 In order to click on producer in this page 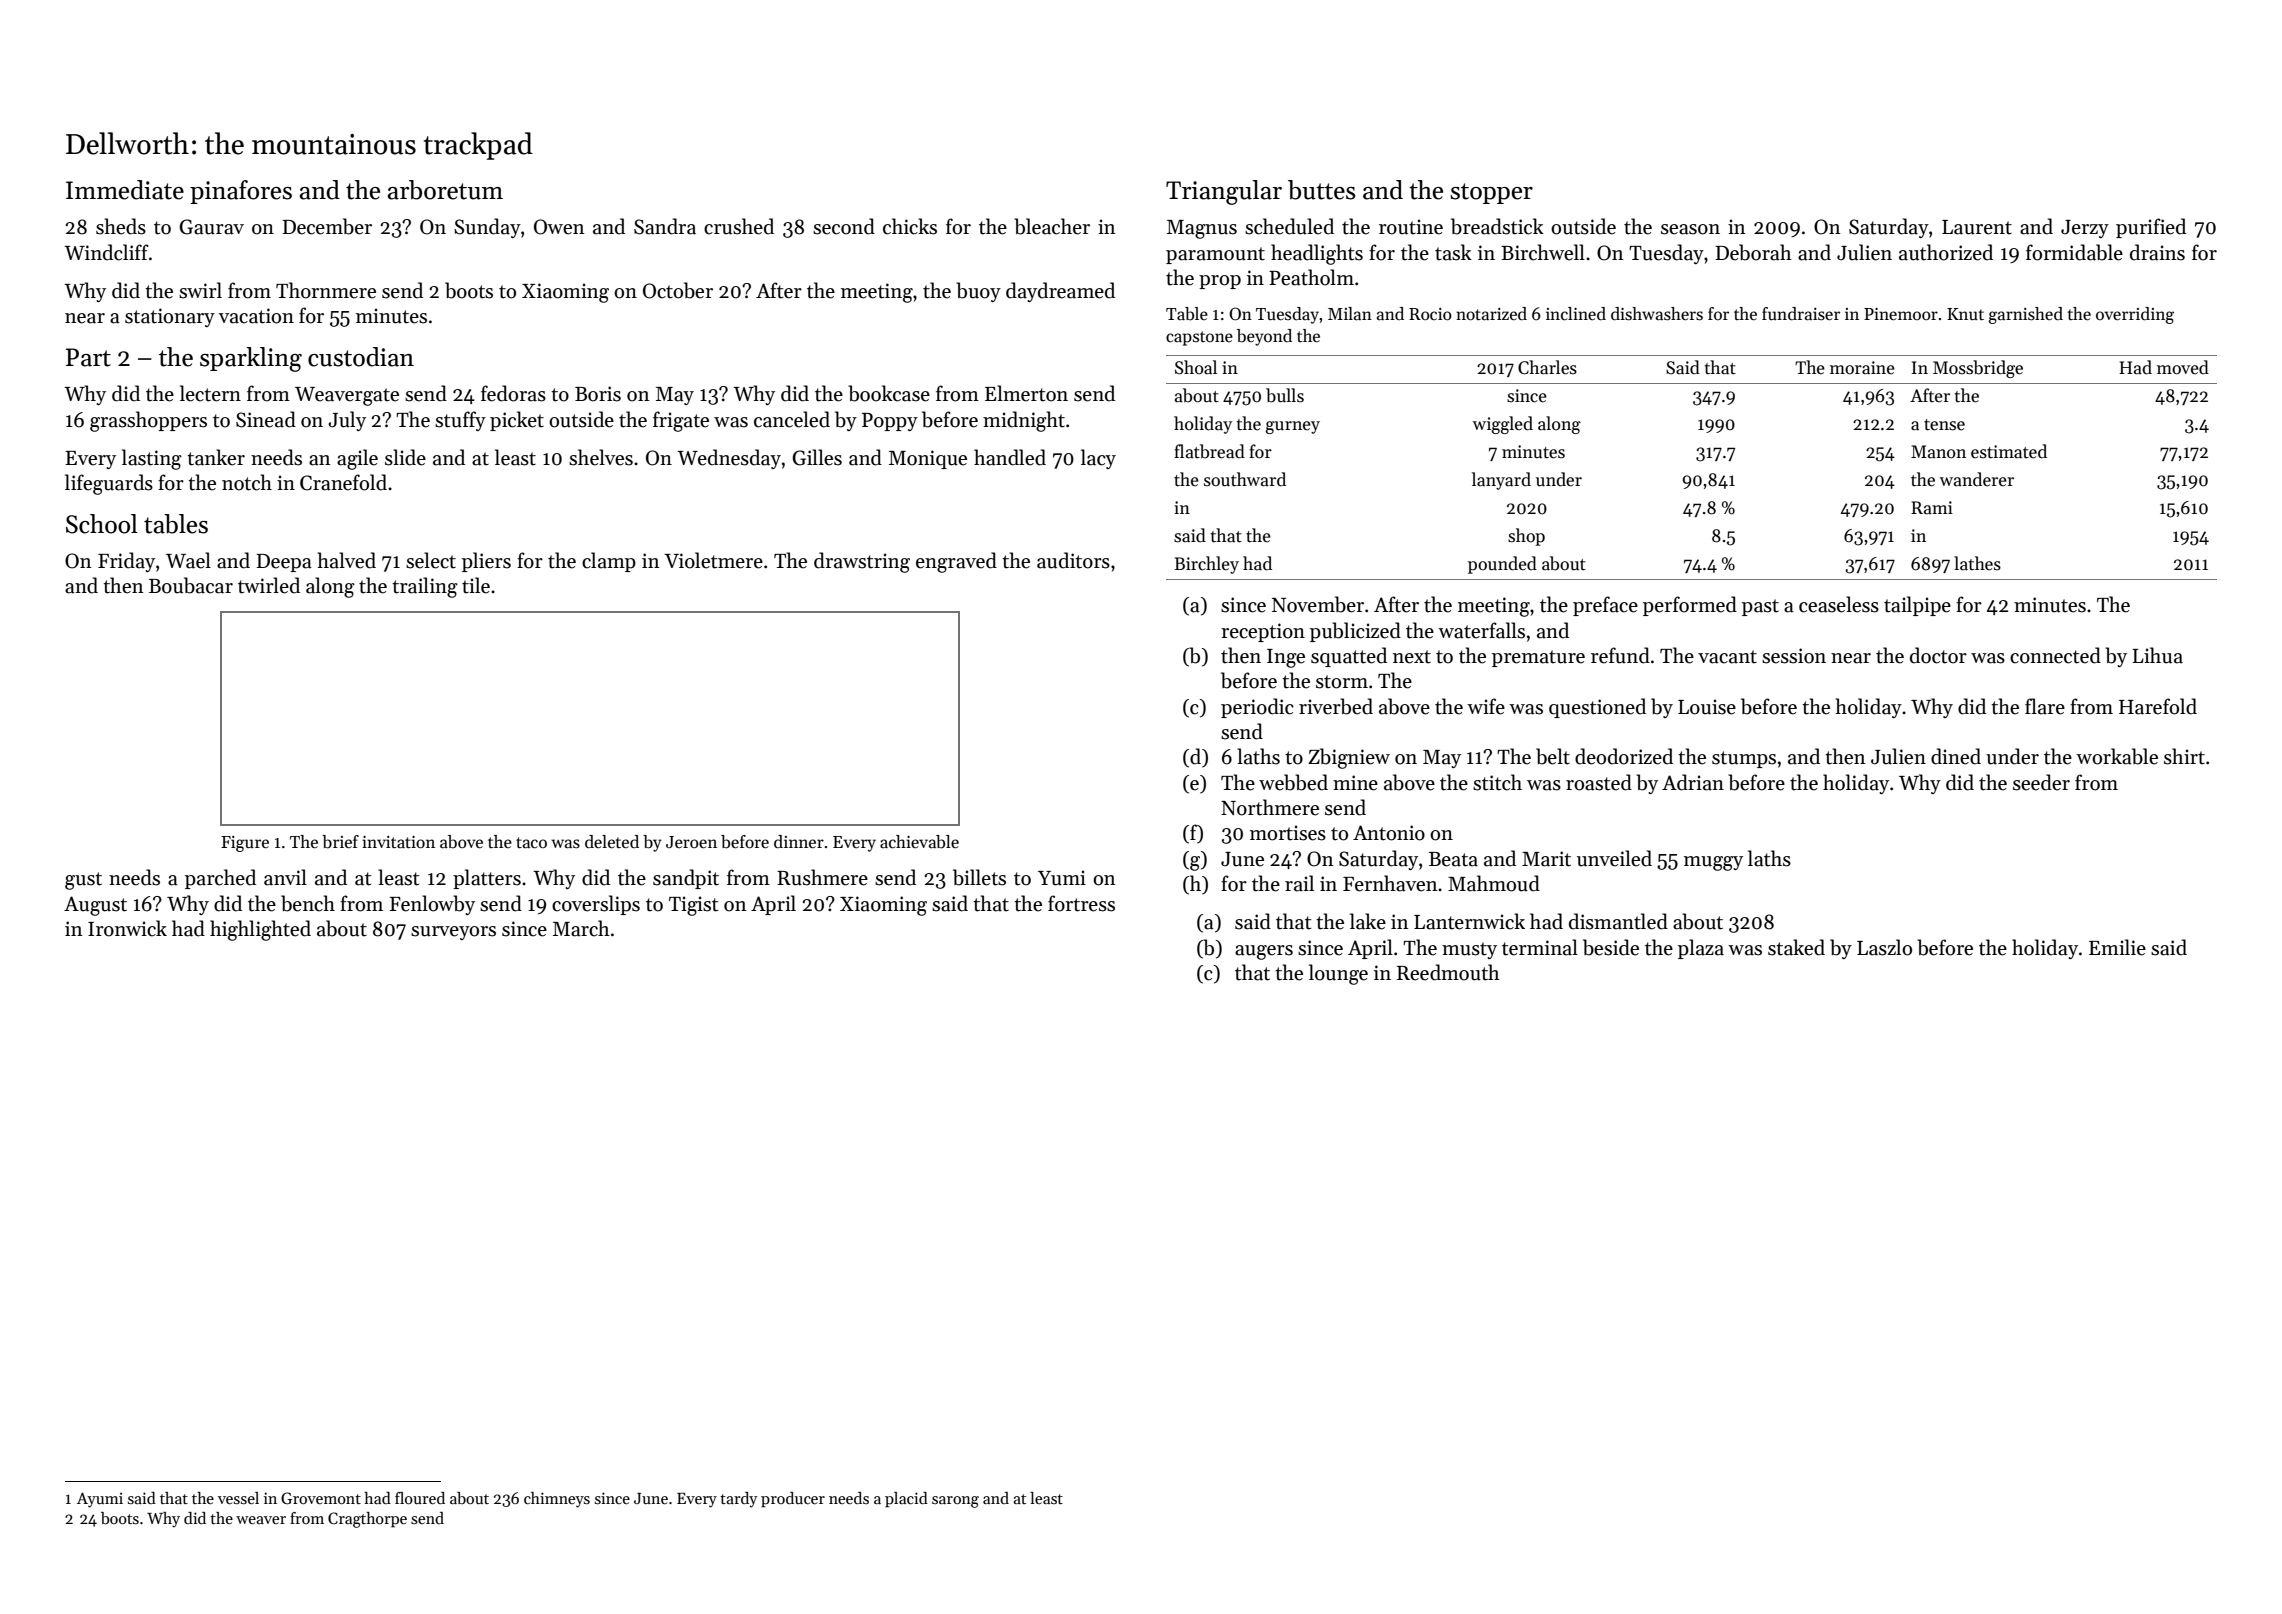, I will do `click(793, 1500)`.
